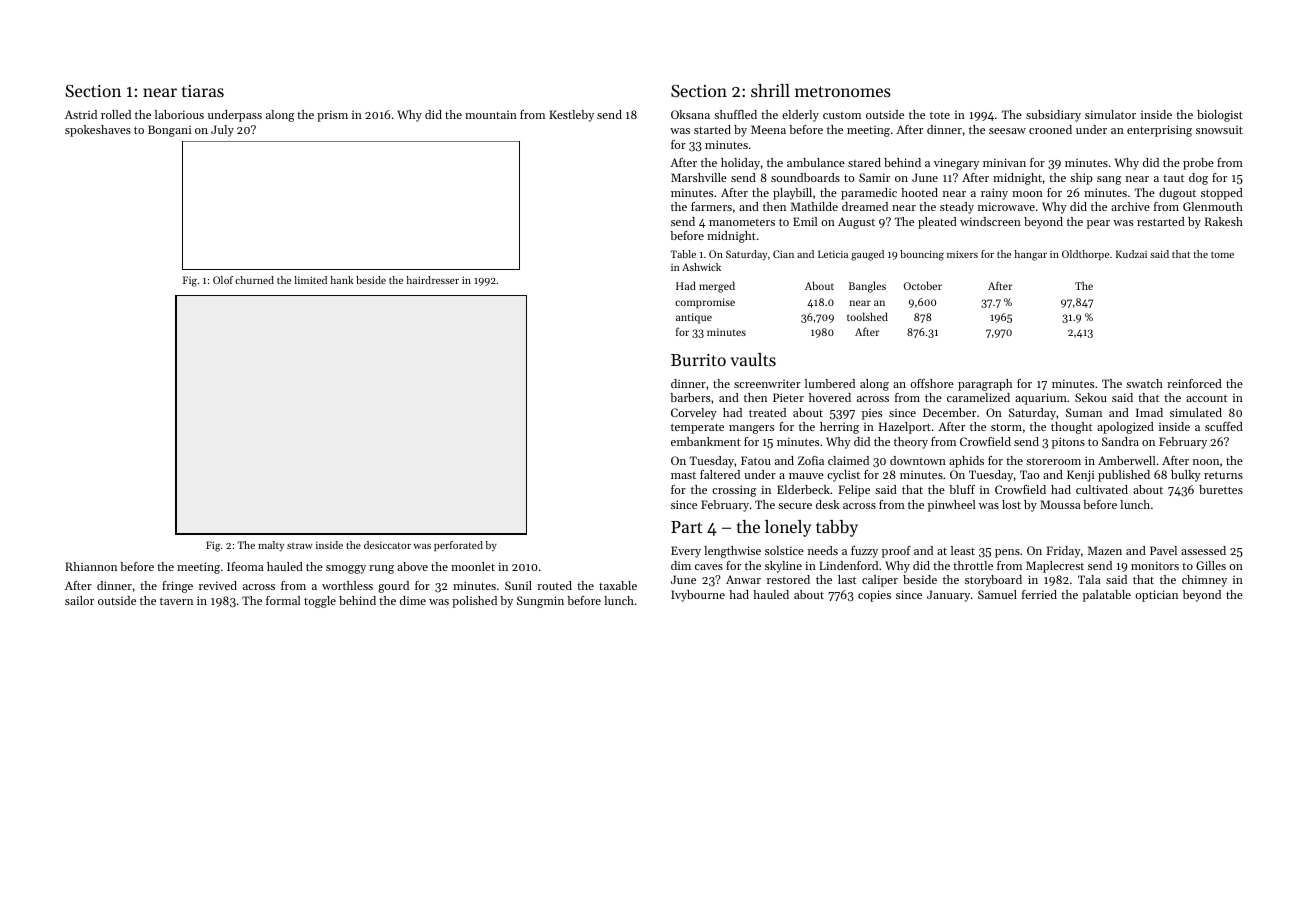 The height and width of the image is (924, 1308). Describe the element at coordinates (919, 192) in the image. I see `hooted` at that location.
